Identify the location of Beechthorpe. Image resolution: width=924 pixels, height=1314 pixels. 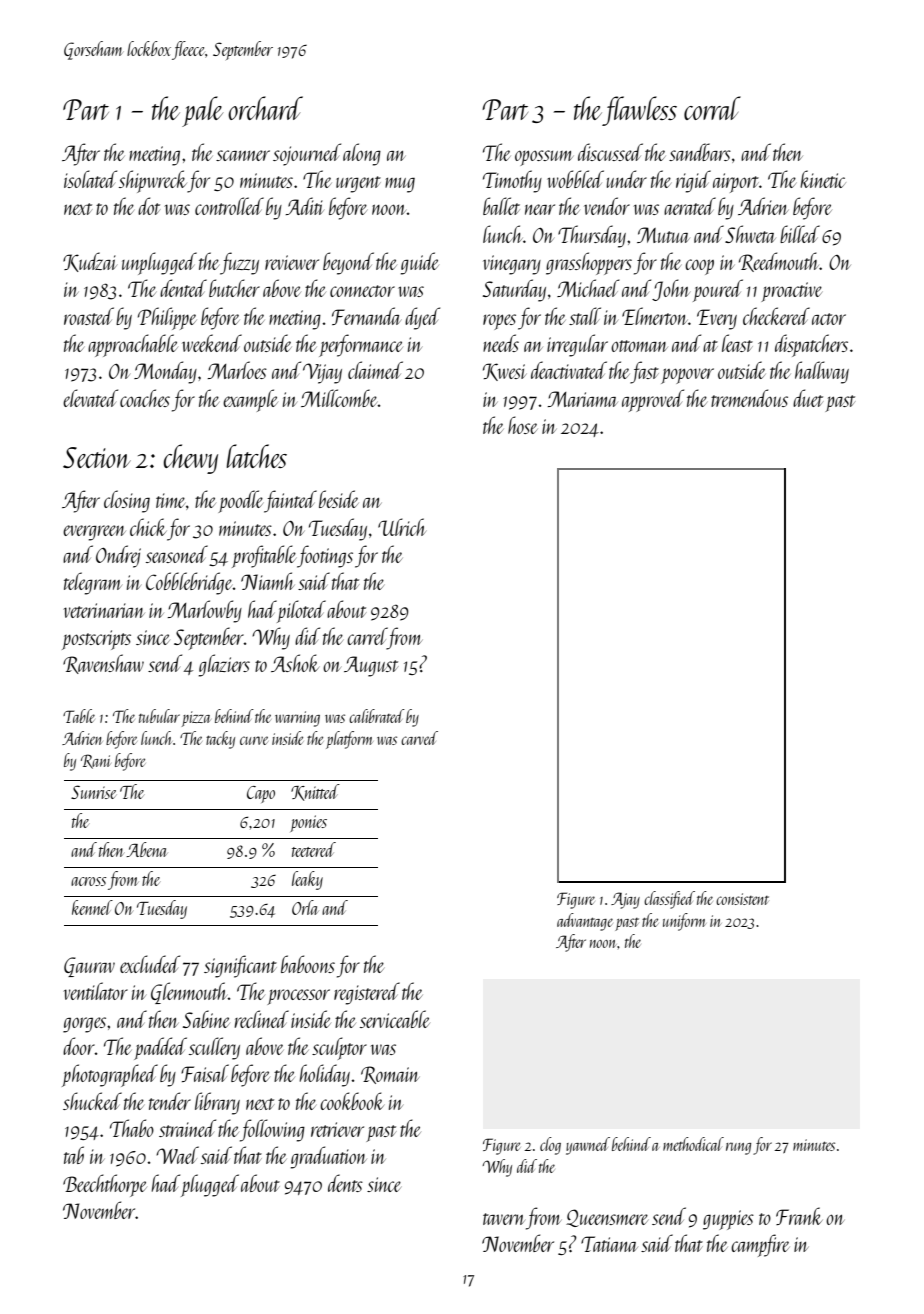
(105, 1185).
